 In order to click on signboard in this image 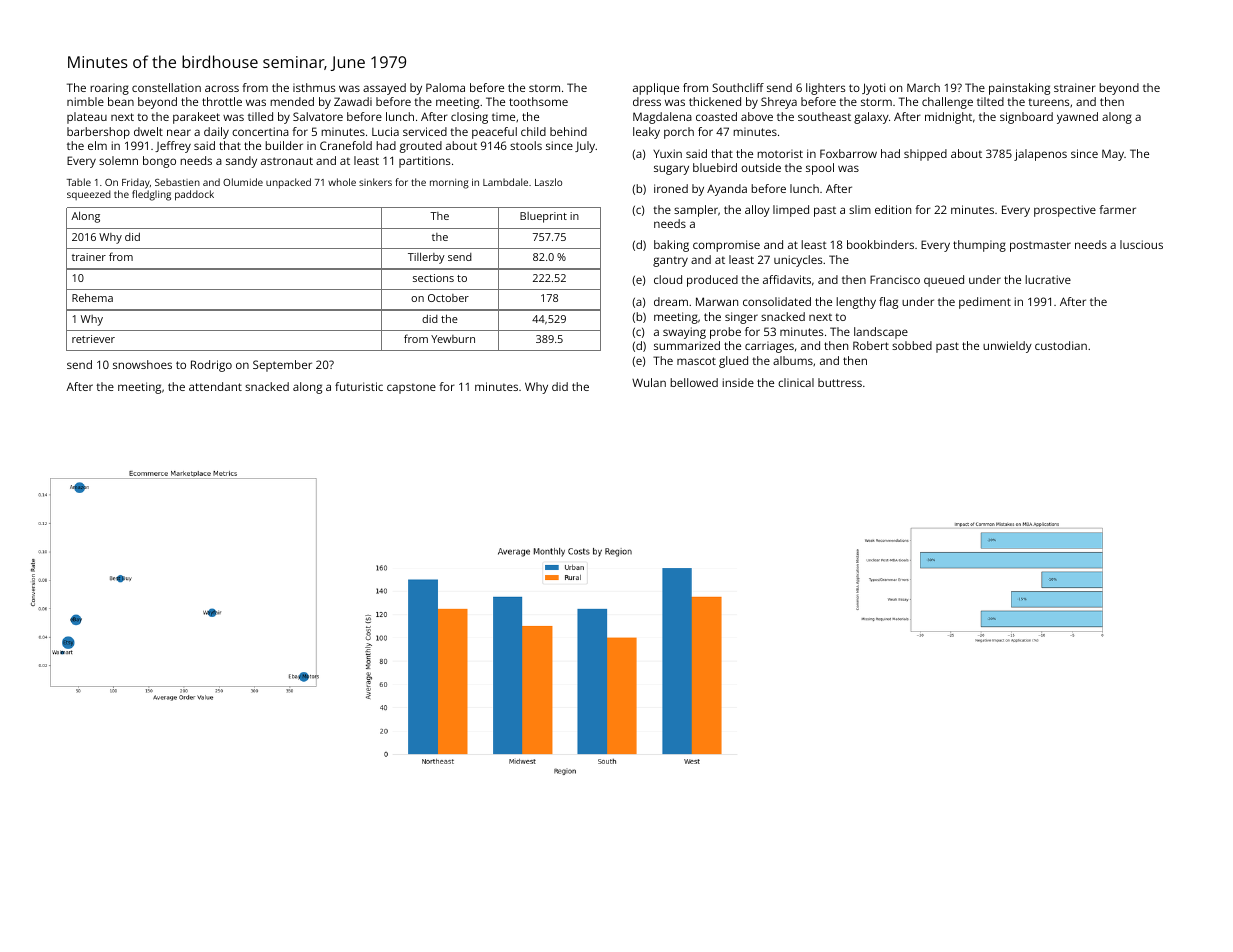, I will do `click(1026, 118)`.
